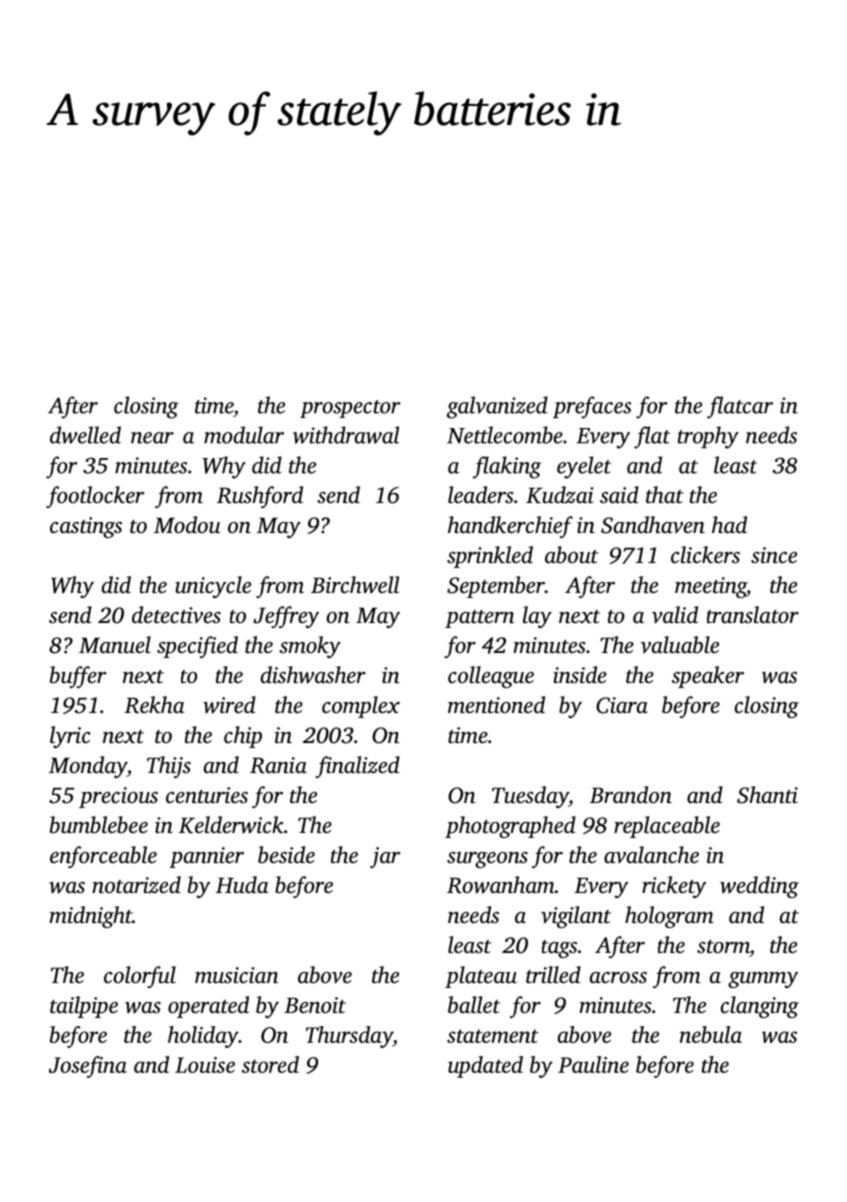 This screenshot has height=1202, width=847. What do you see at coordinates (85, 435) in the screenshot?
I see `dwelled` at bounding box center [85, 435].
